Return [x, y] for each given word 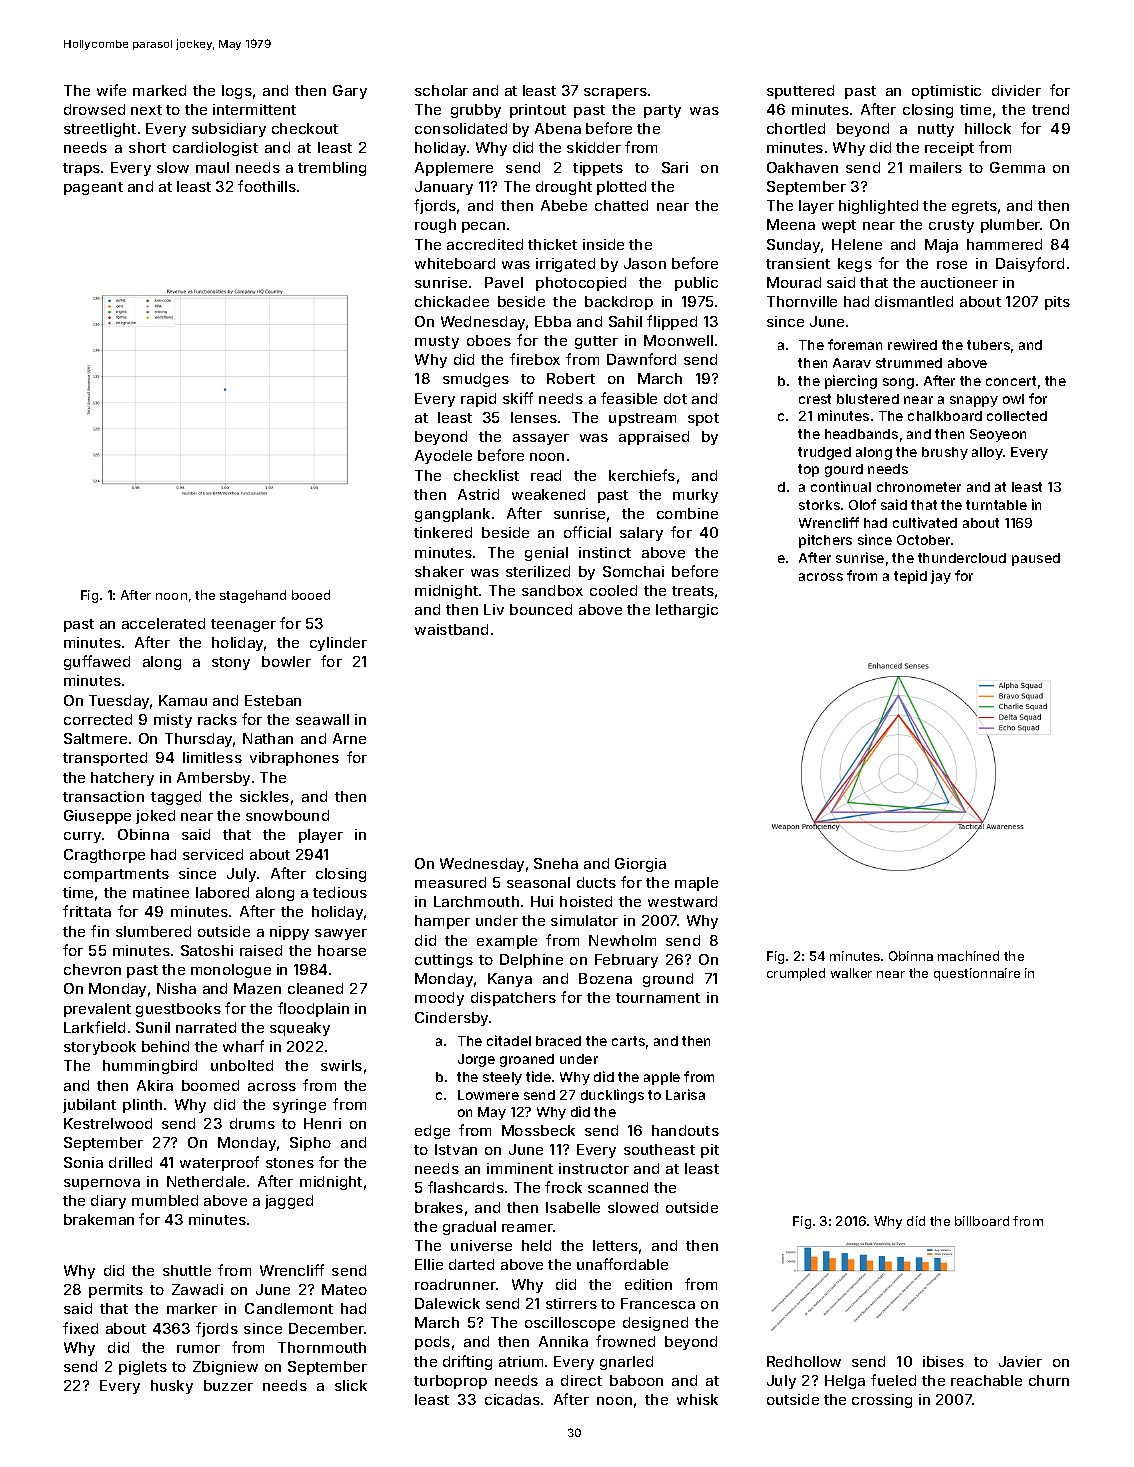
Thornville [802, 301]
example [507, 942]
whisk [697, 1399]
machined [968, 956]
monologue [231, 971]
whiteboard [455, 263]
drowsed [94, 109]
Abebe [564, 205]
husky [172, 1387]
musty [437, 342]
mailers [936, 167]
